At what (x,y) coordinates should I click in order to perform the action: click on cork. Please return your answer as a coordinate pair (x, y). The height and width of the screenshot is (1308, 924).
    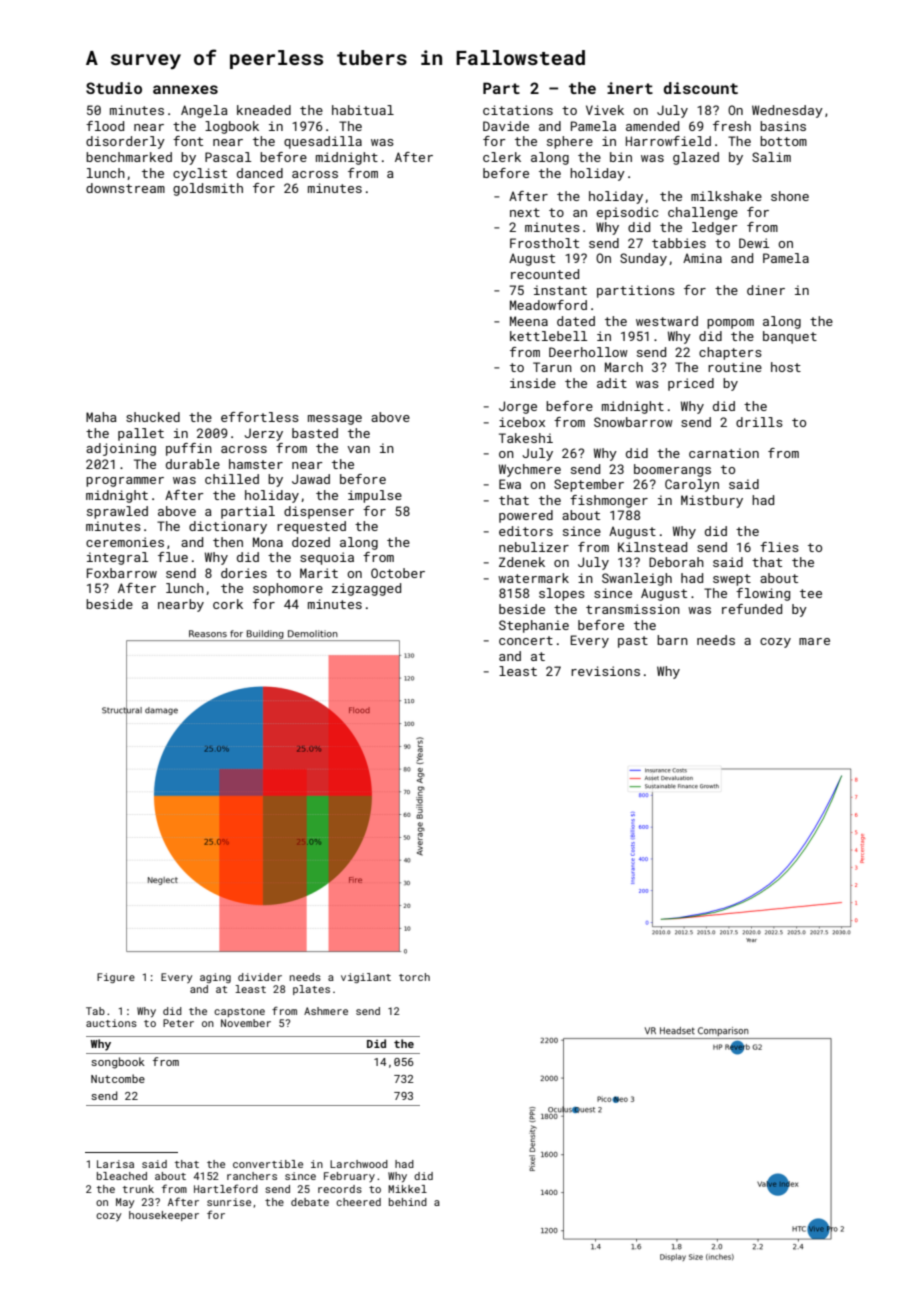
    Looking at the image, I should click on (228, 604).
